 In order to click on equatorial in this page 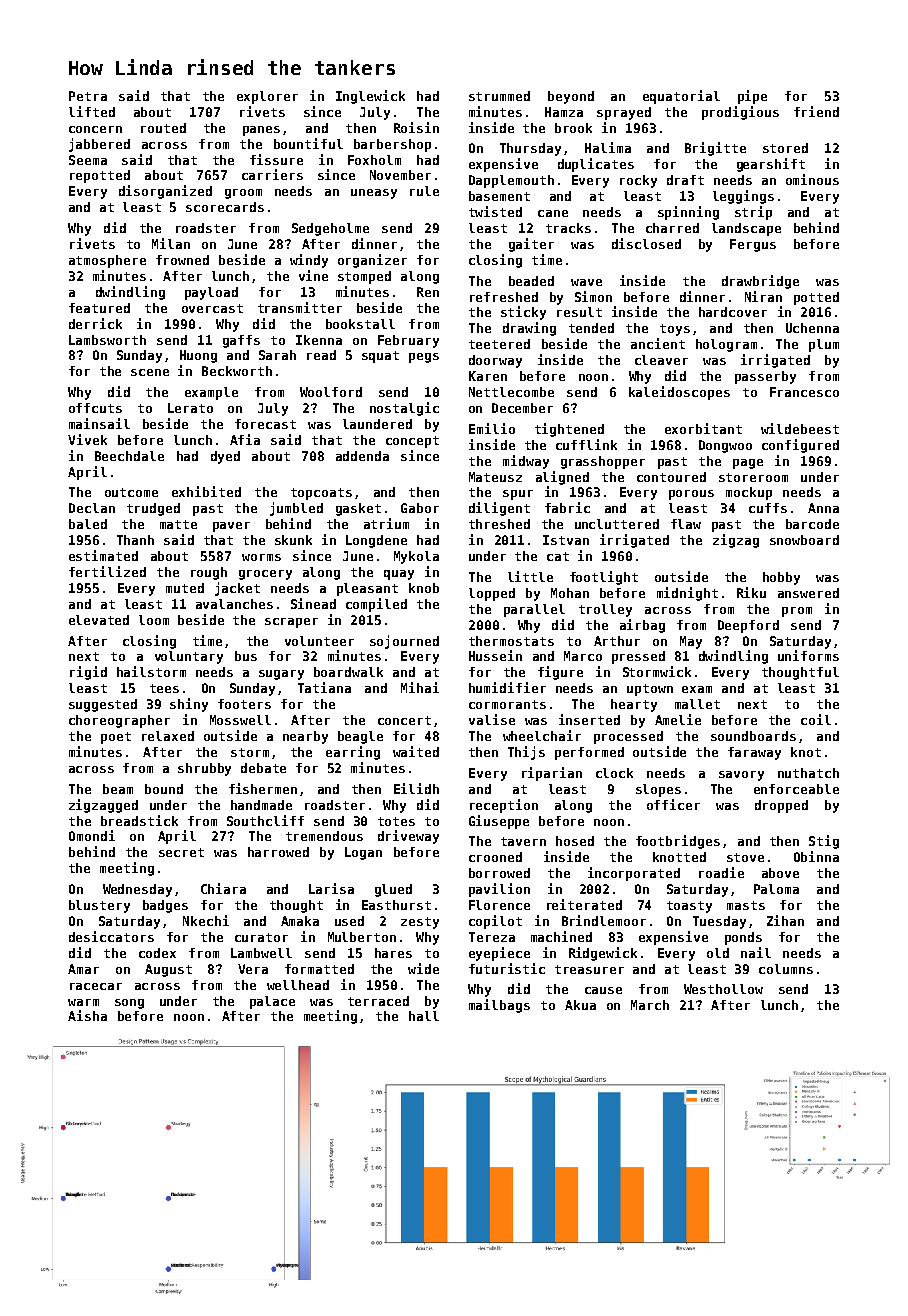, I will do `click(681, 97)`.
